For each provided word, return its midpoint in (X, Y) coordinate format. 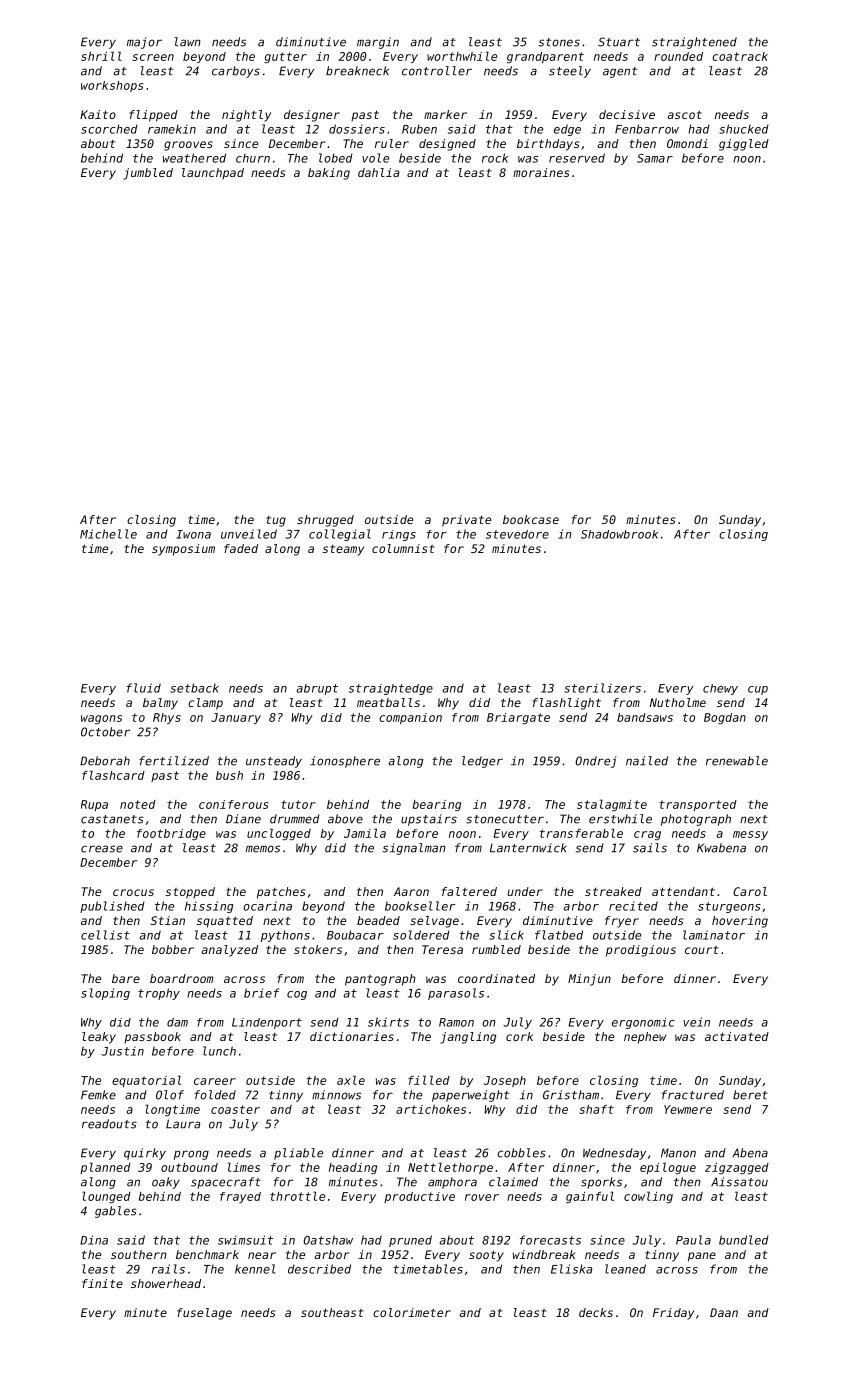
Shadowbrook (619, 534)
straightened (694, 43)
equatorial (146, 1081)
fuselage (204, 1314)
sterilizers (602, 688)
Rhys (167, 718)
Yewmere (688, 1109)
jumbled (148, 174)
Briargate (518, 719)
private (466, 521)
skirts (388, 1022)
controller (437, 71)
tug (276, 521)
